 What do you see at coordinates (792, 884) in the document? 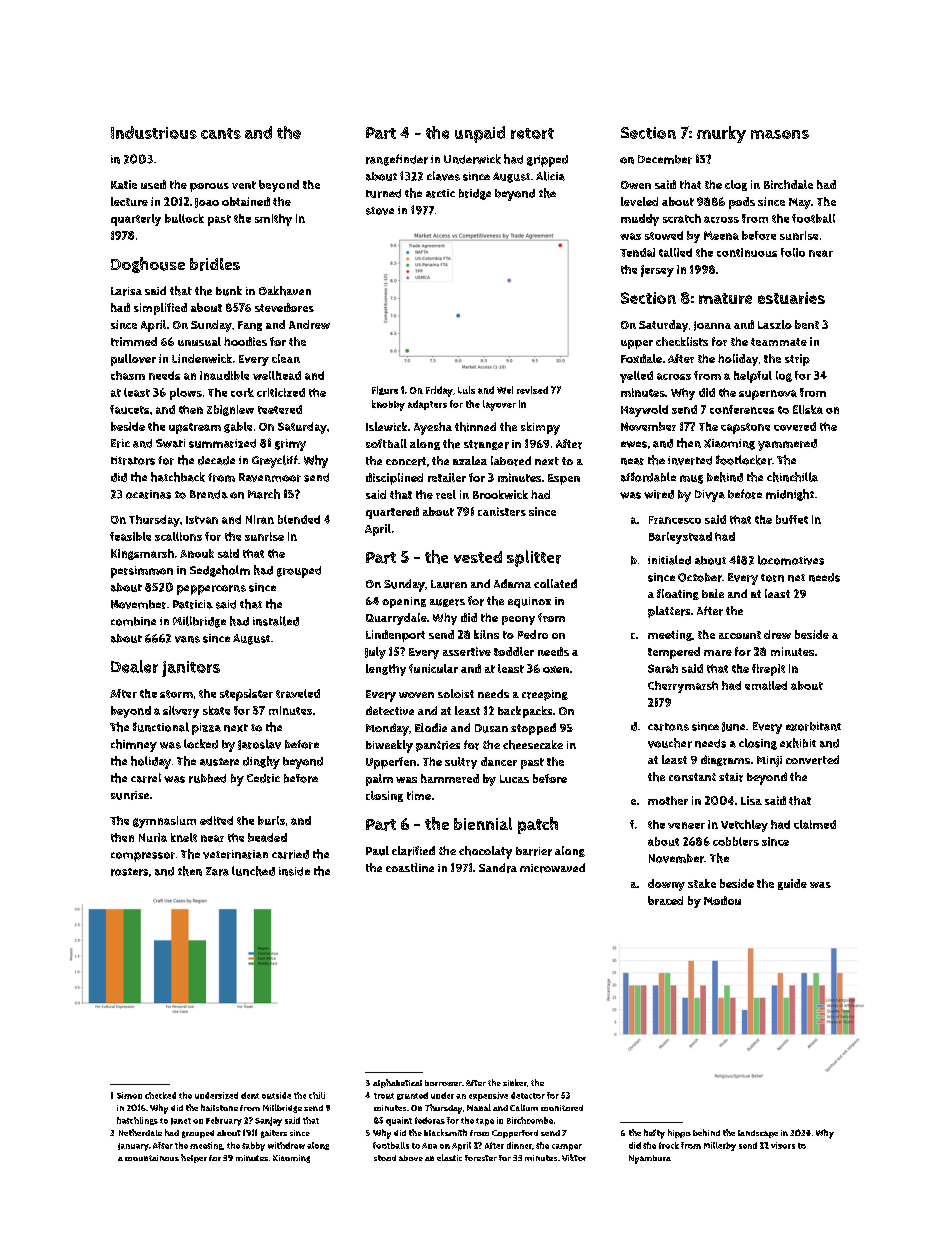
I see `guide` at bounding box center [792, 884].
